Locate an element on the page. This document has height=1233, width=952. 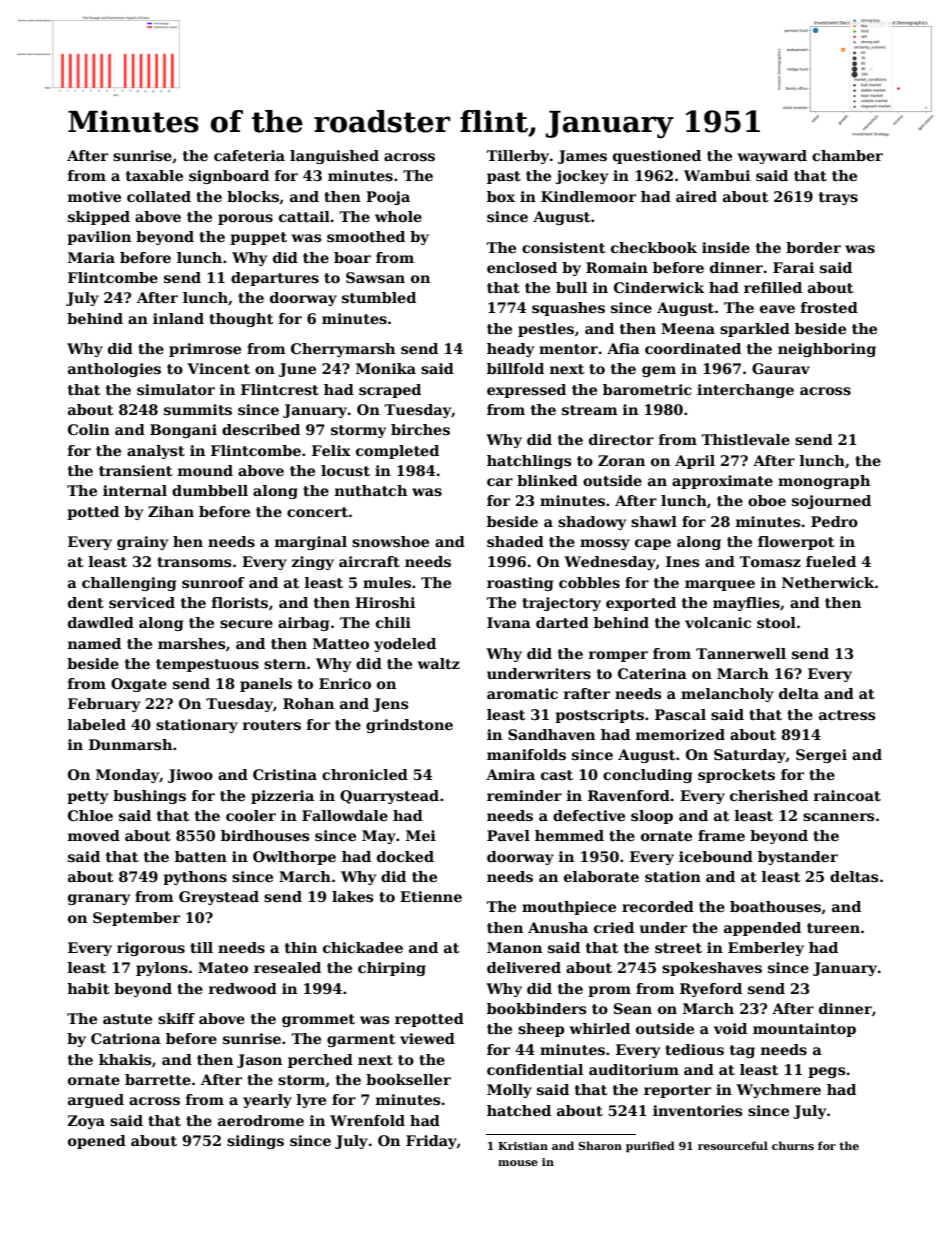
squashes is located at coordinates (568, 309).
